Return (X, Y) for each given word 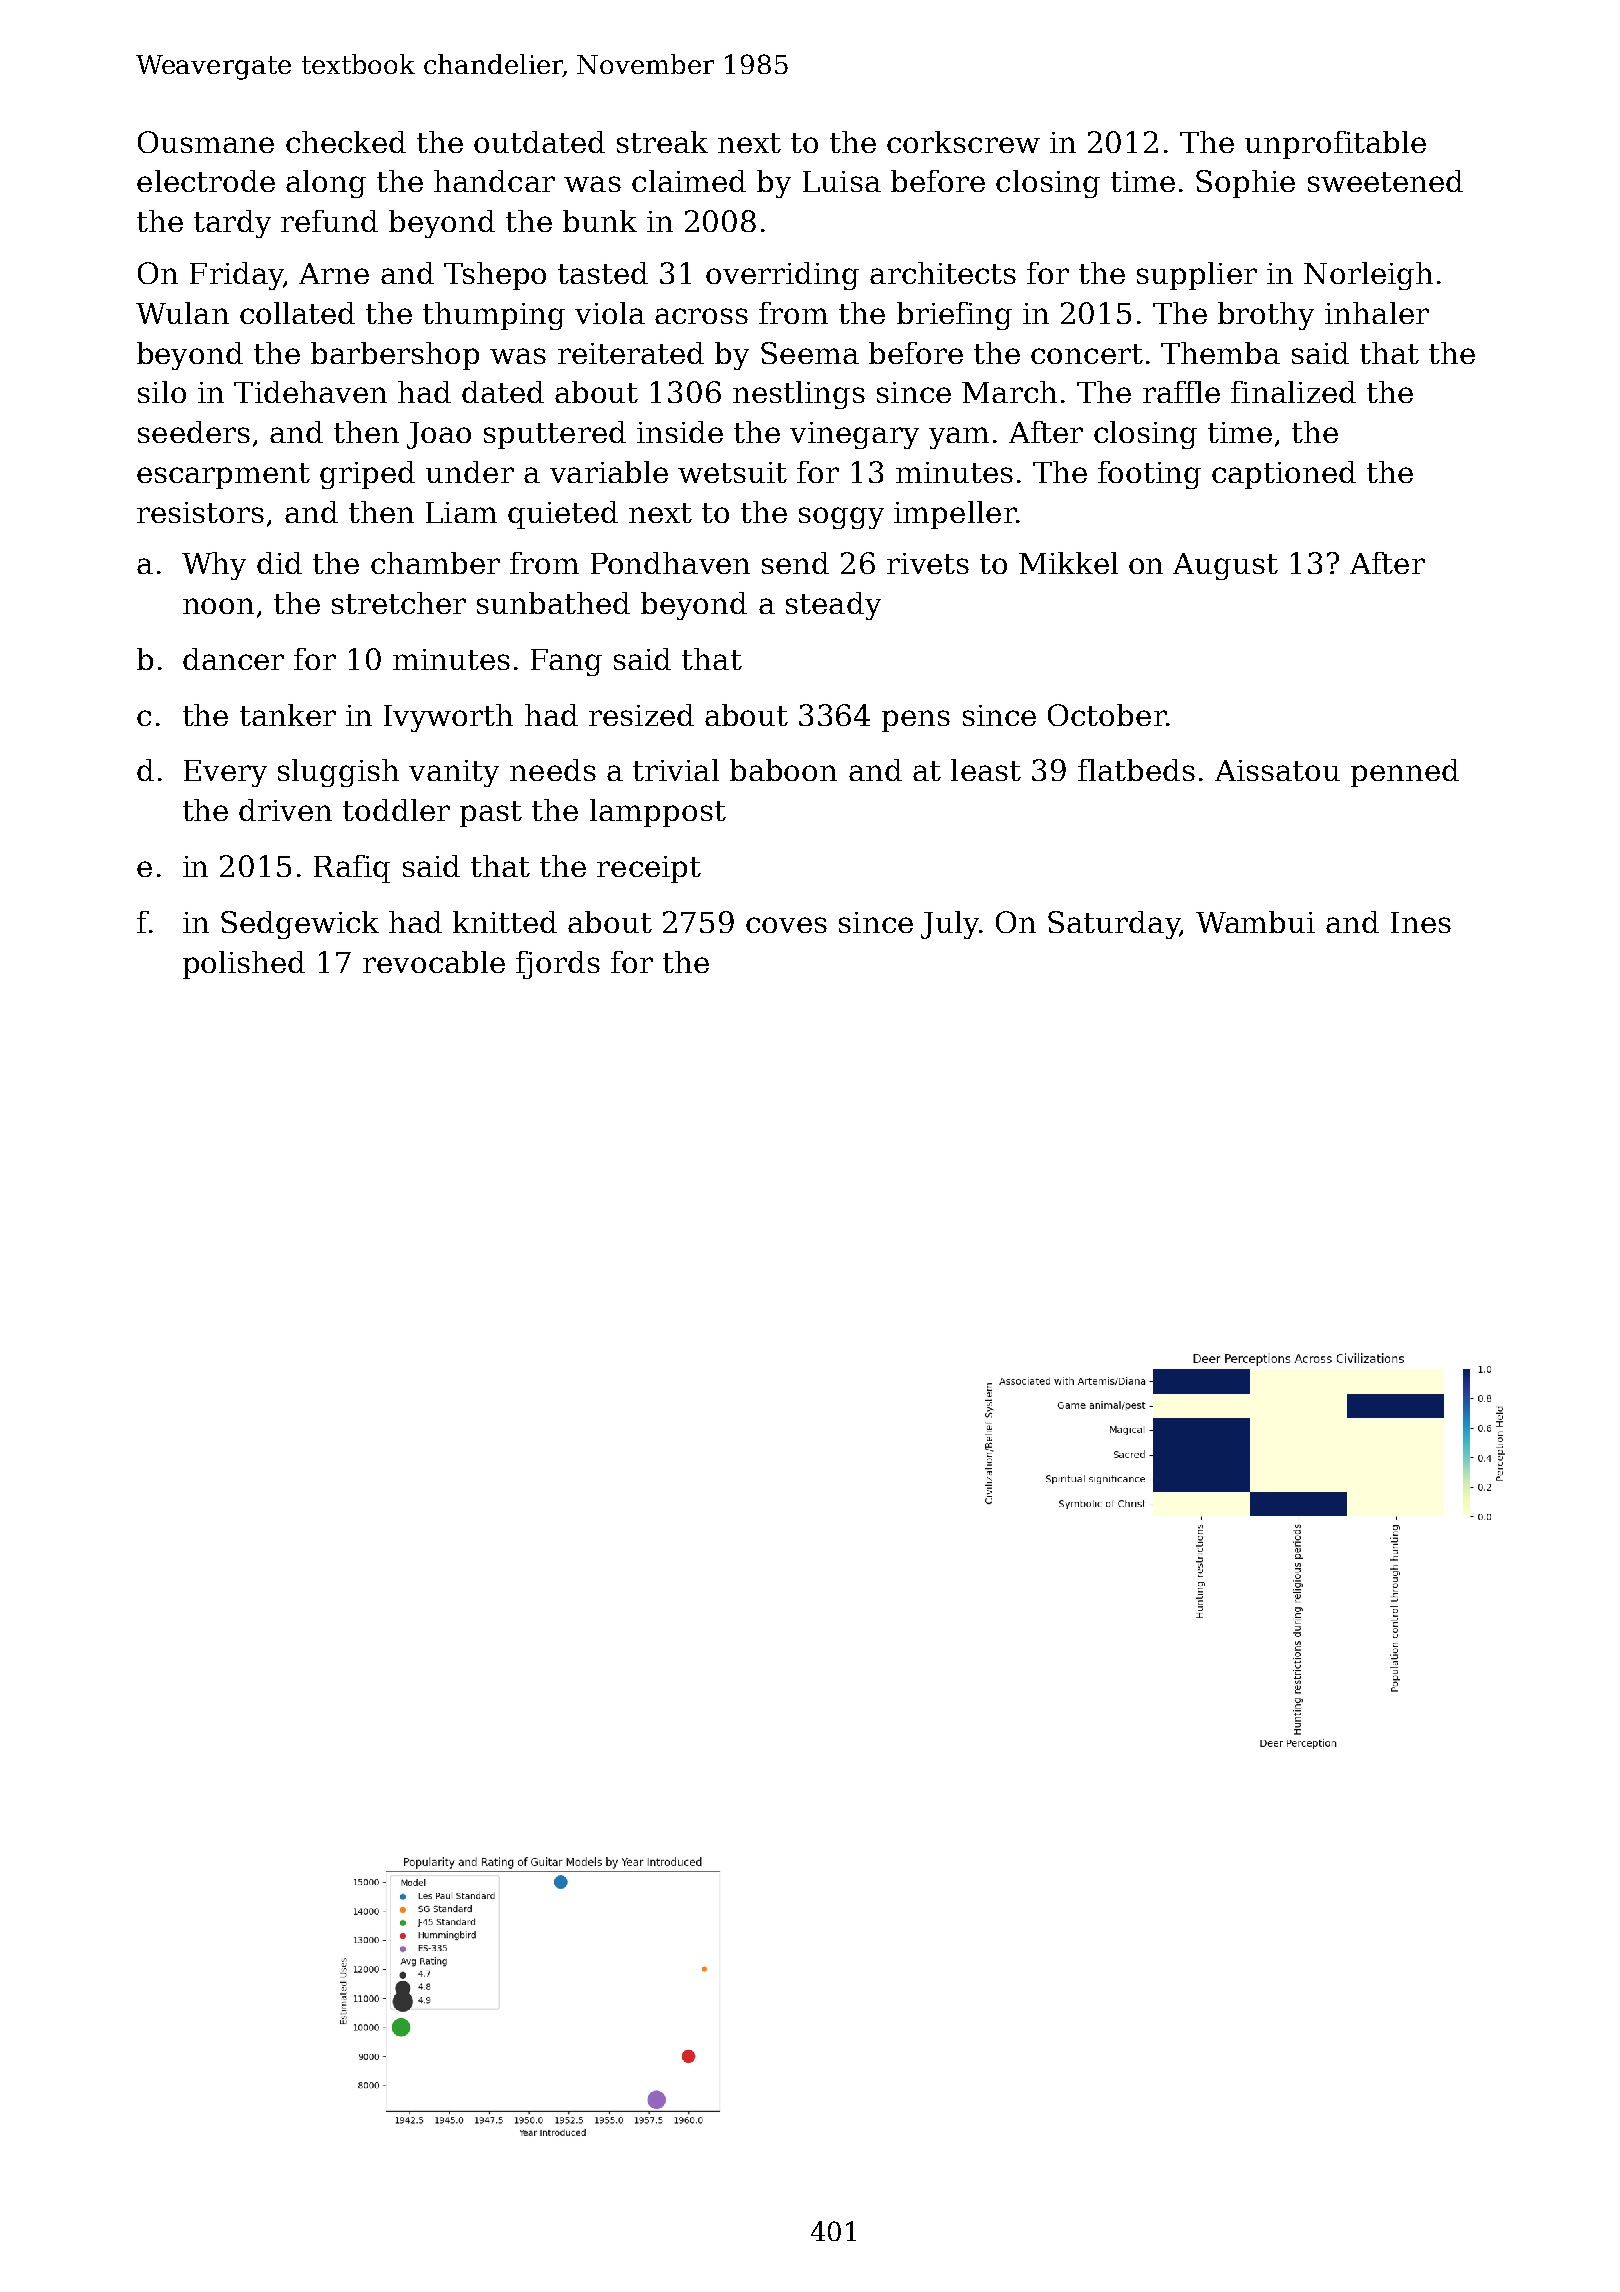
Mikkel (1068, 563)
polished (244, 965)
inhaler (1377, 313)
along (326, 184)
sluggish (338, 773)
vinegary (854, 435)
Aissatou (1277, 770)
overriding (782, 276)
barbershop (395, 356)
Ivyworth (448, 718)
